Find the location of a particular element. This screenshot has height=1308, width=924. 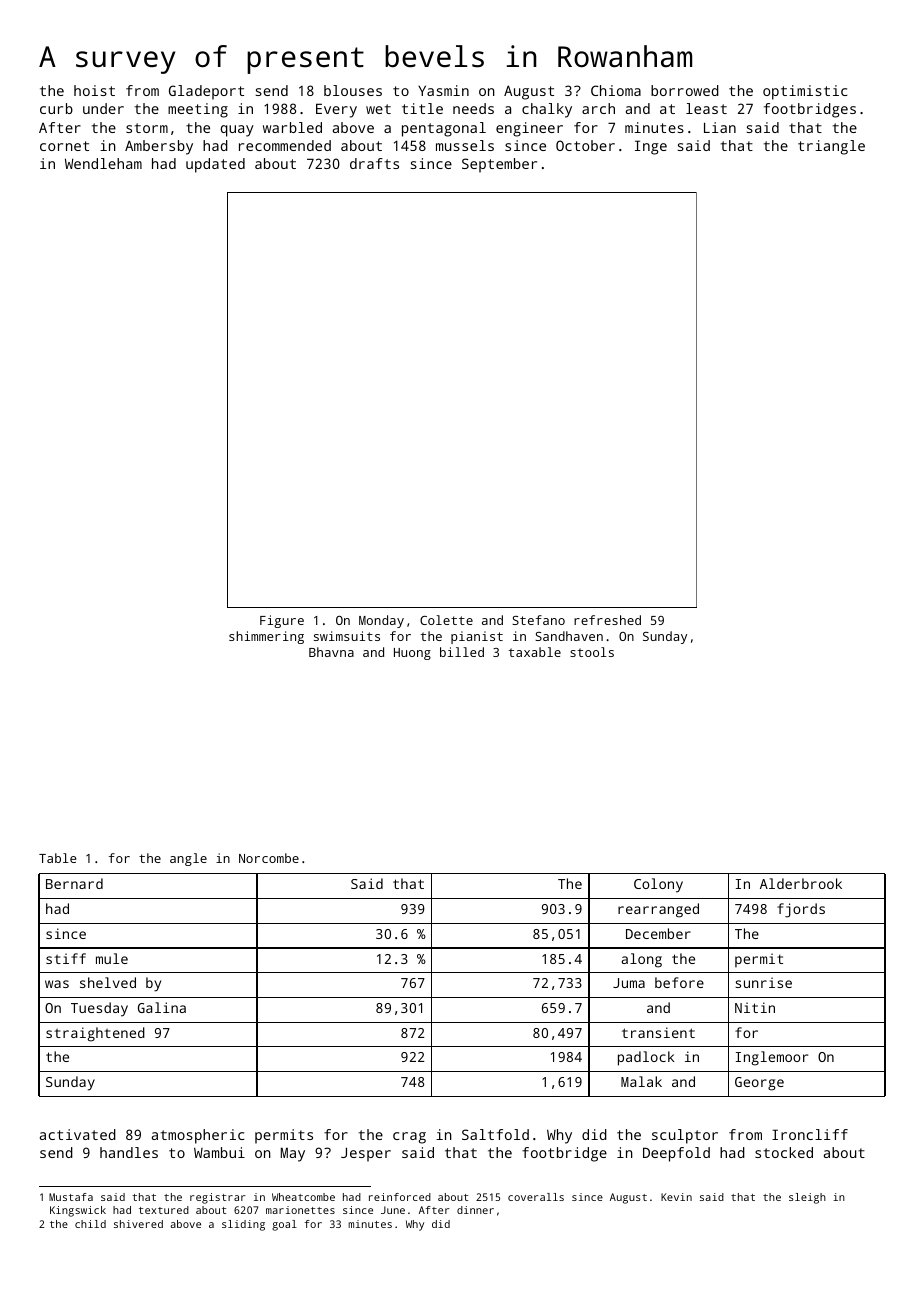

rearranged is located at coordinates (658, 910).
